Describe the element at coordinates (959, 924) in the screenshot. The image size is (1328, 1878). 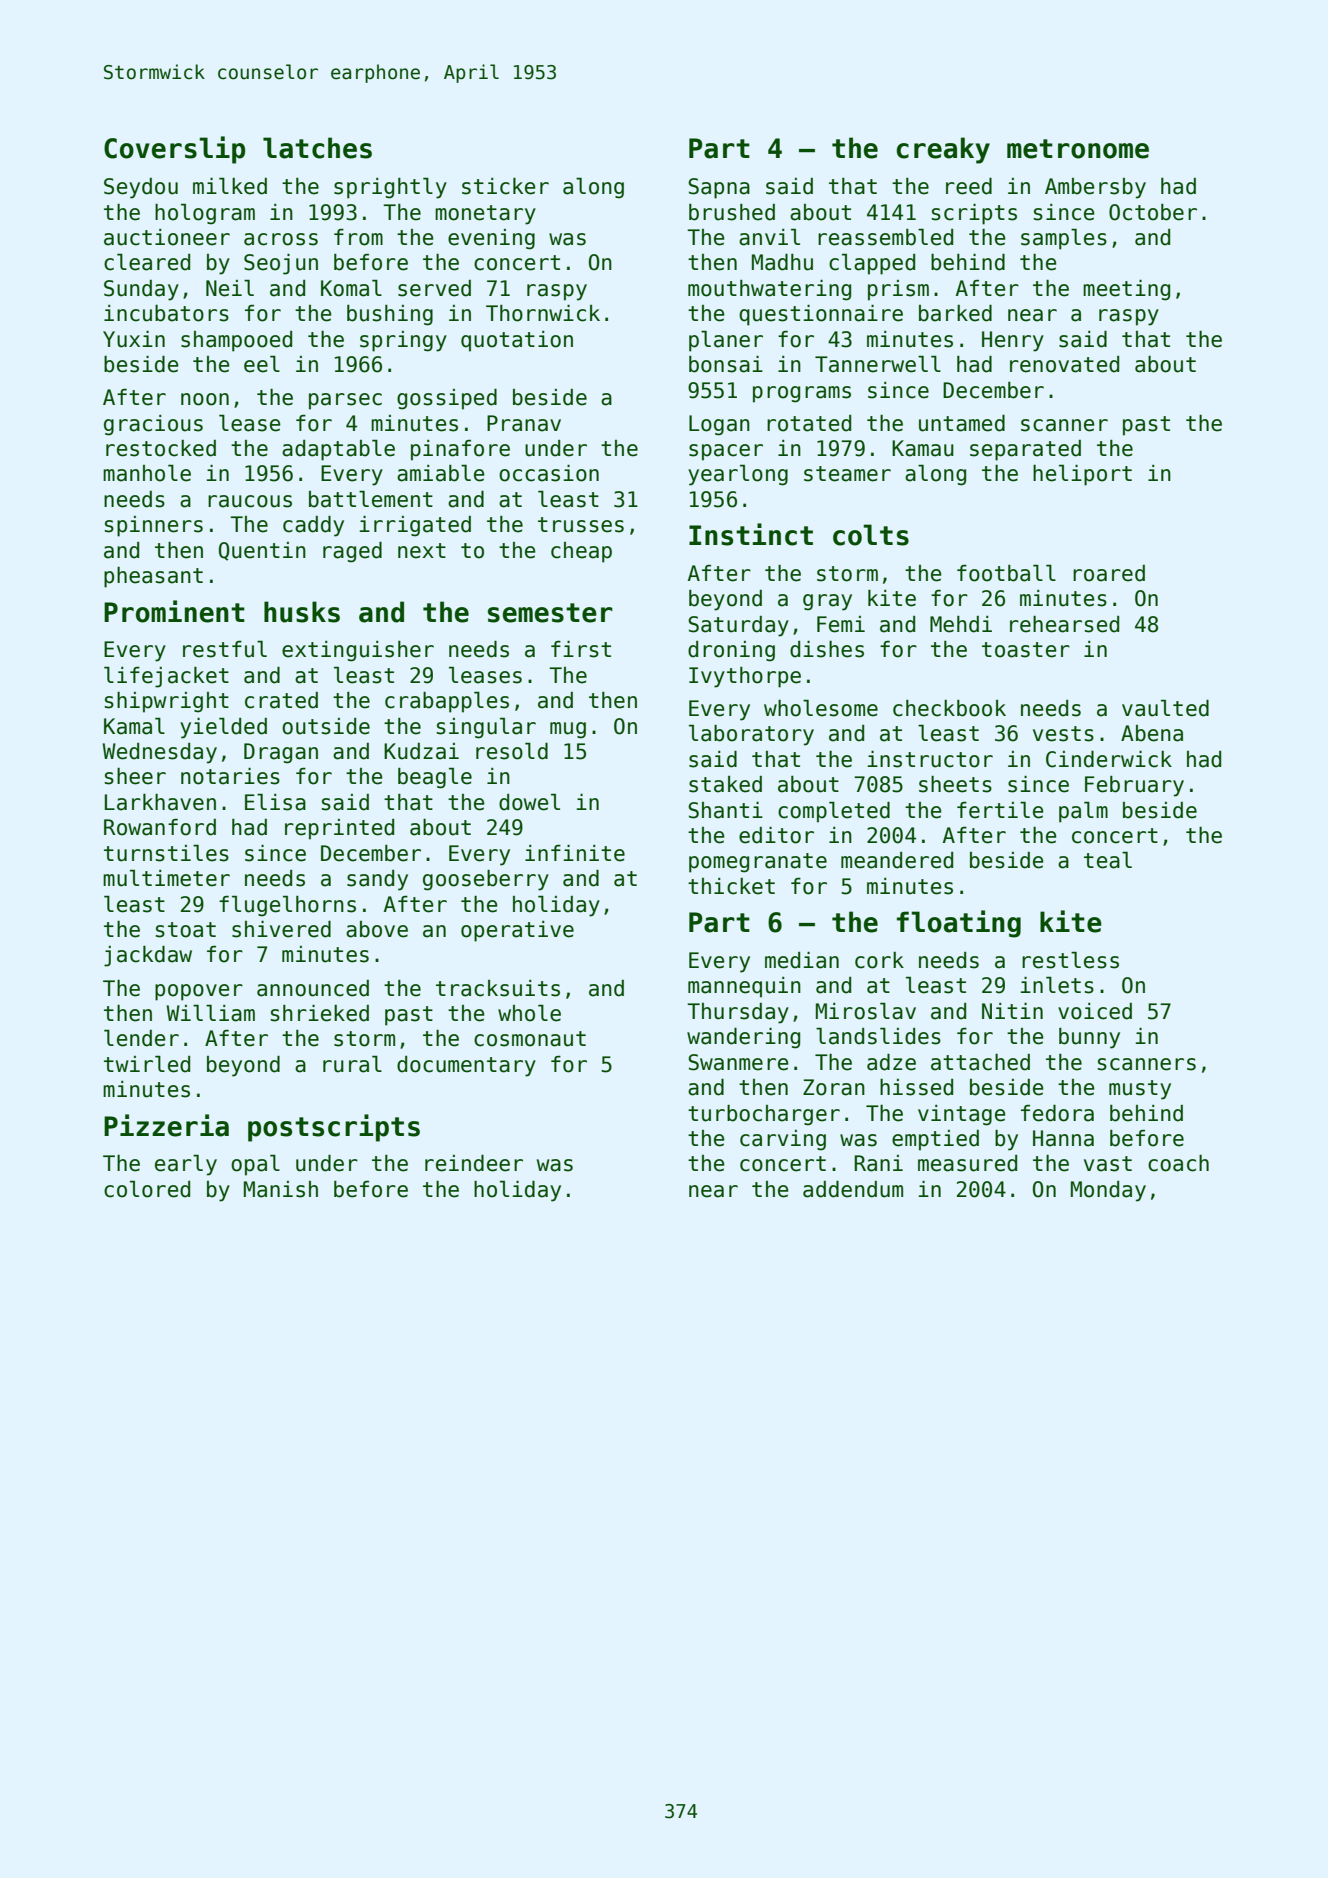
I see `floating` at that location.
